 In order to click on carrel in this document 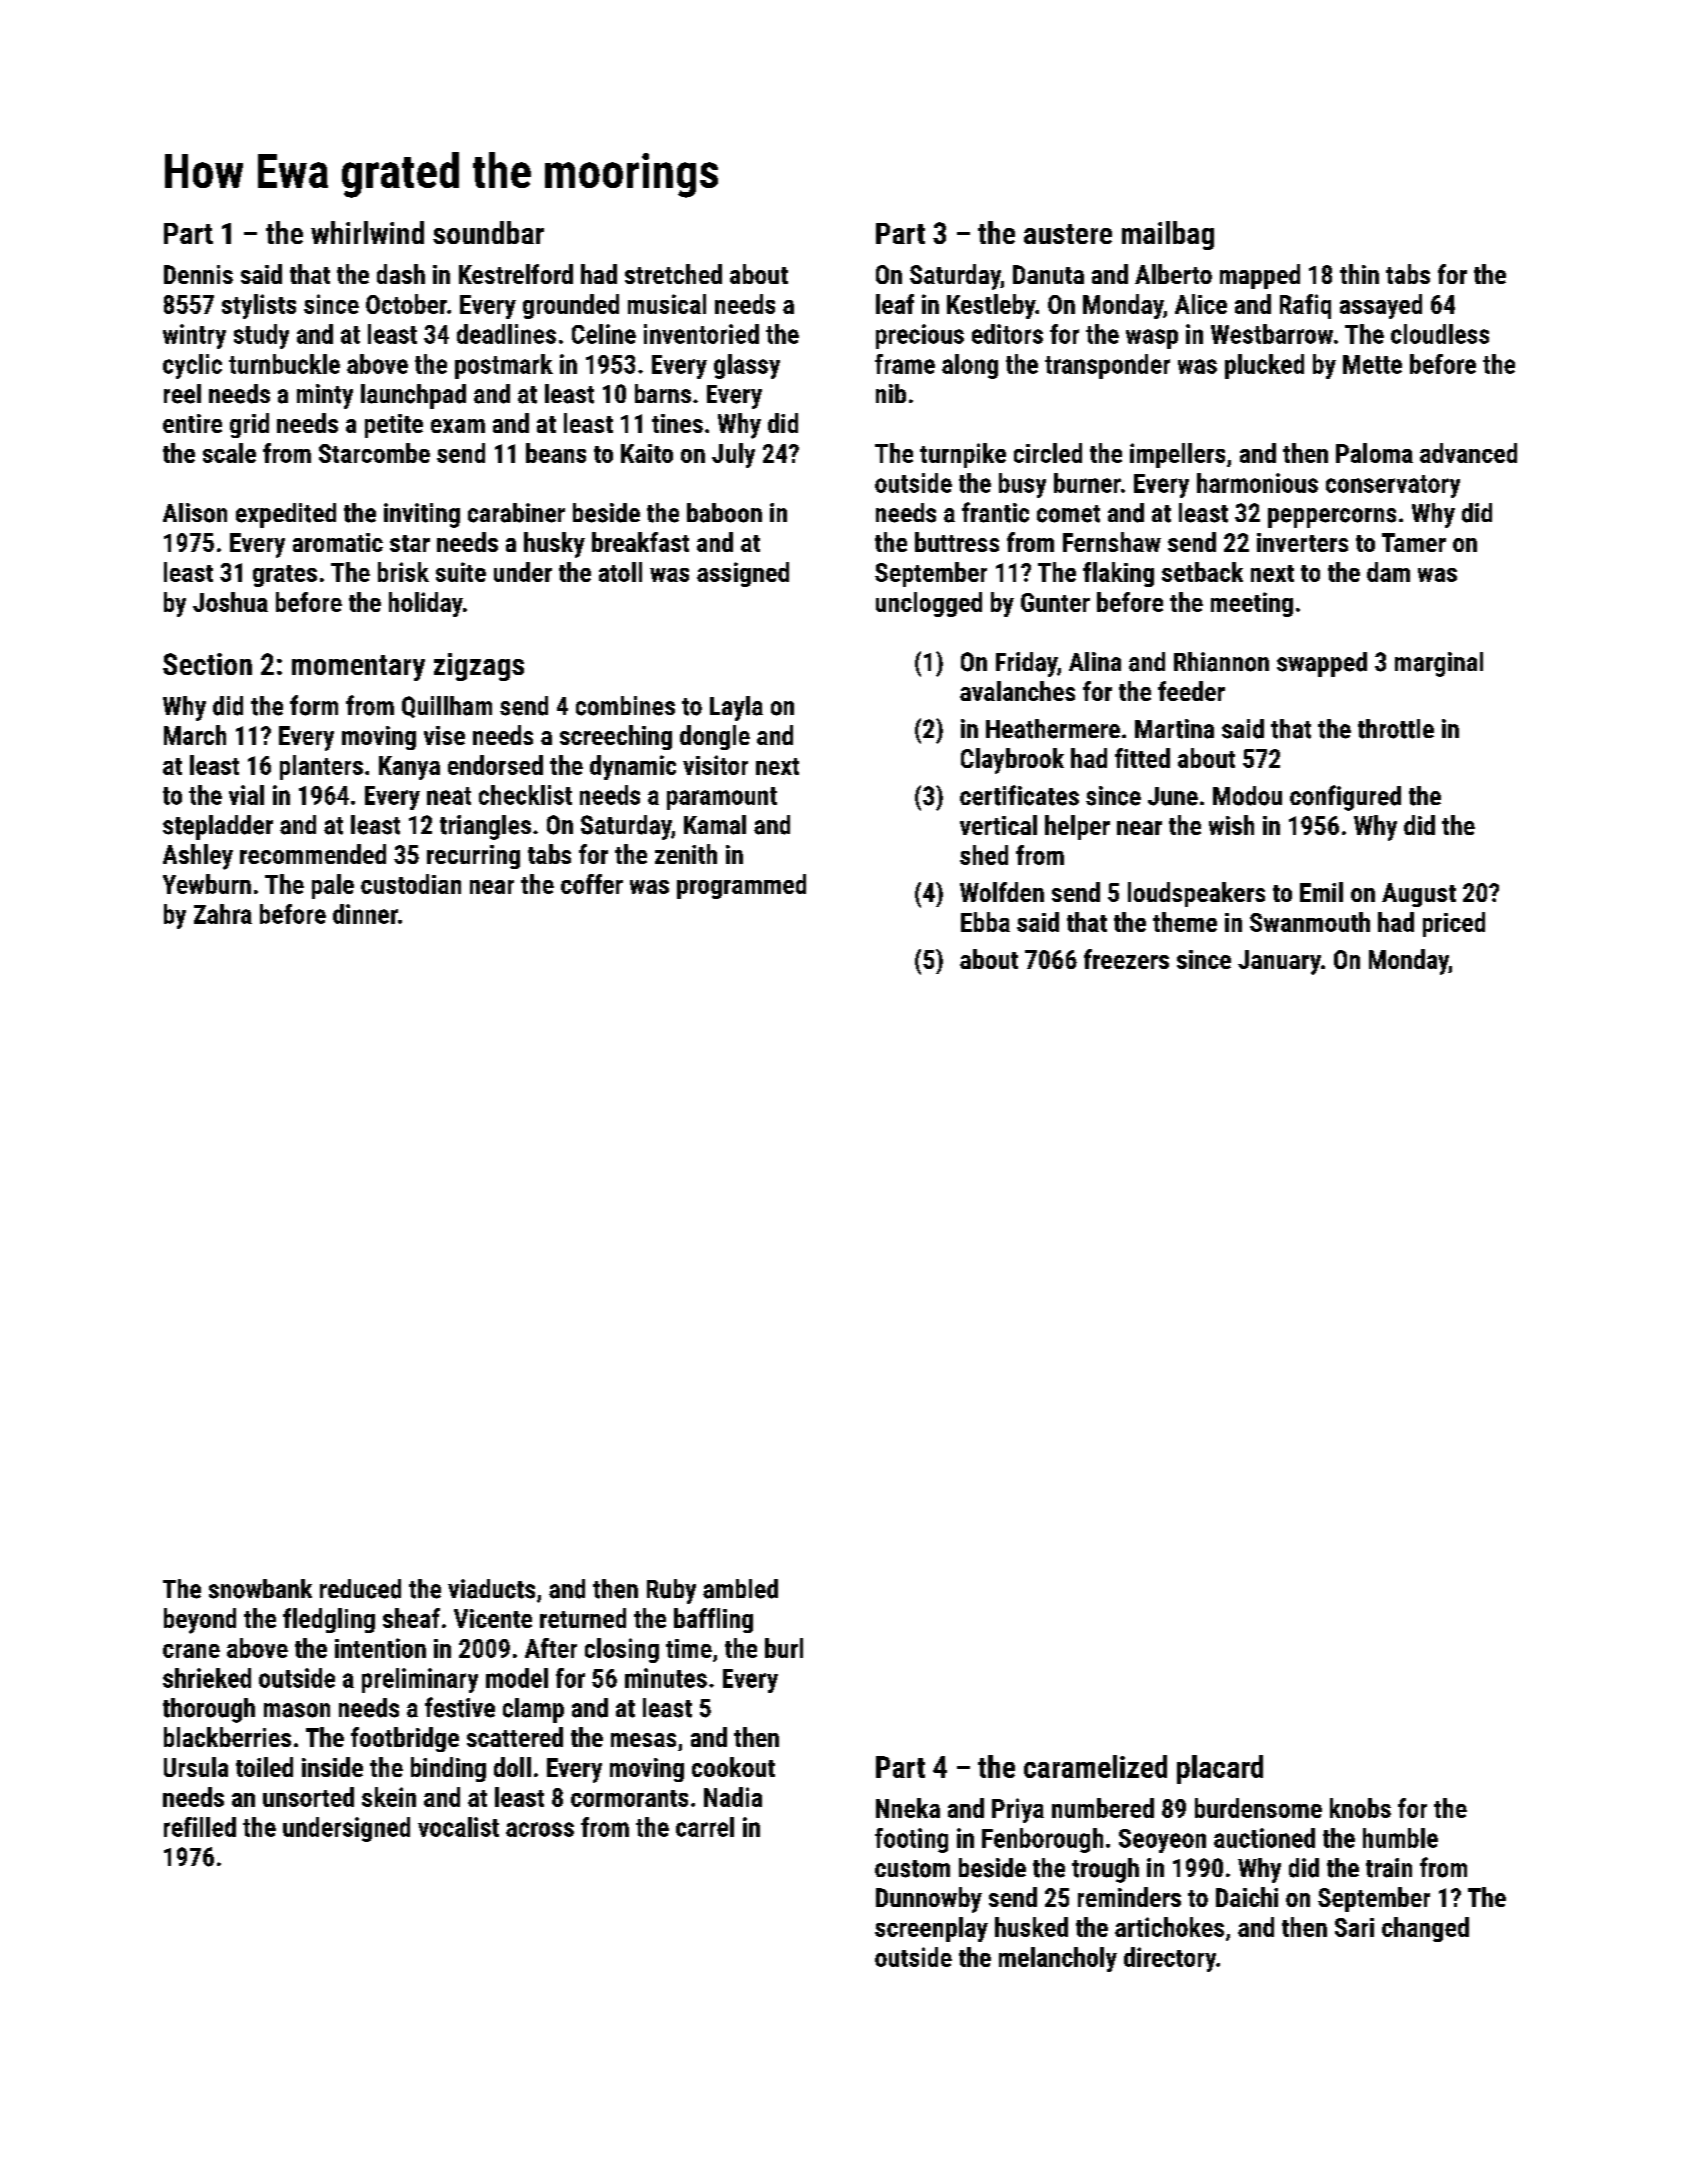, I will do `click(705, 1827)`.
